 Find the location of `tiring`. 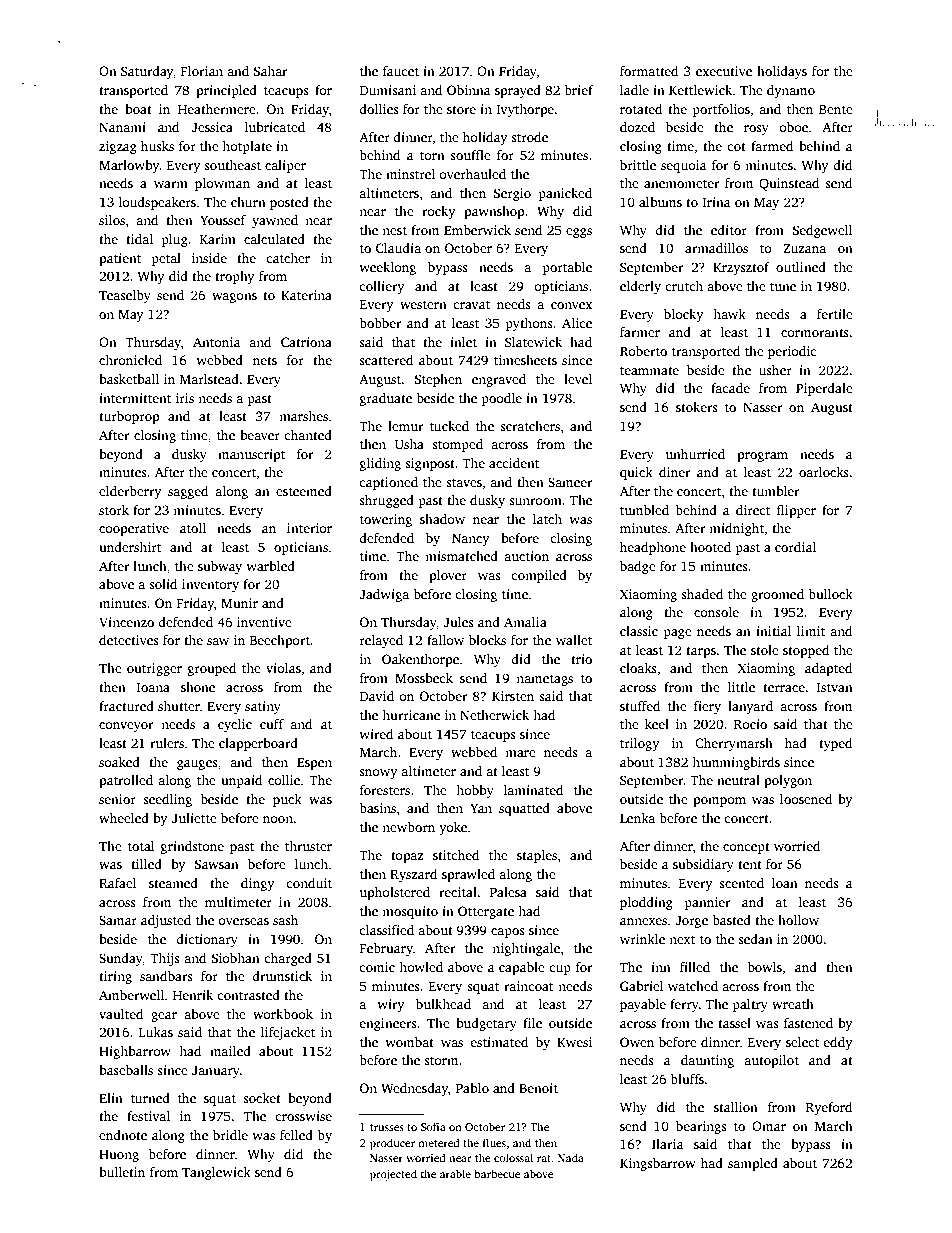

tiring is located at coordinates (115, 977).
